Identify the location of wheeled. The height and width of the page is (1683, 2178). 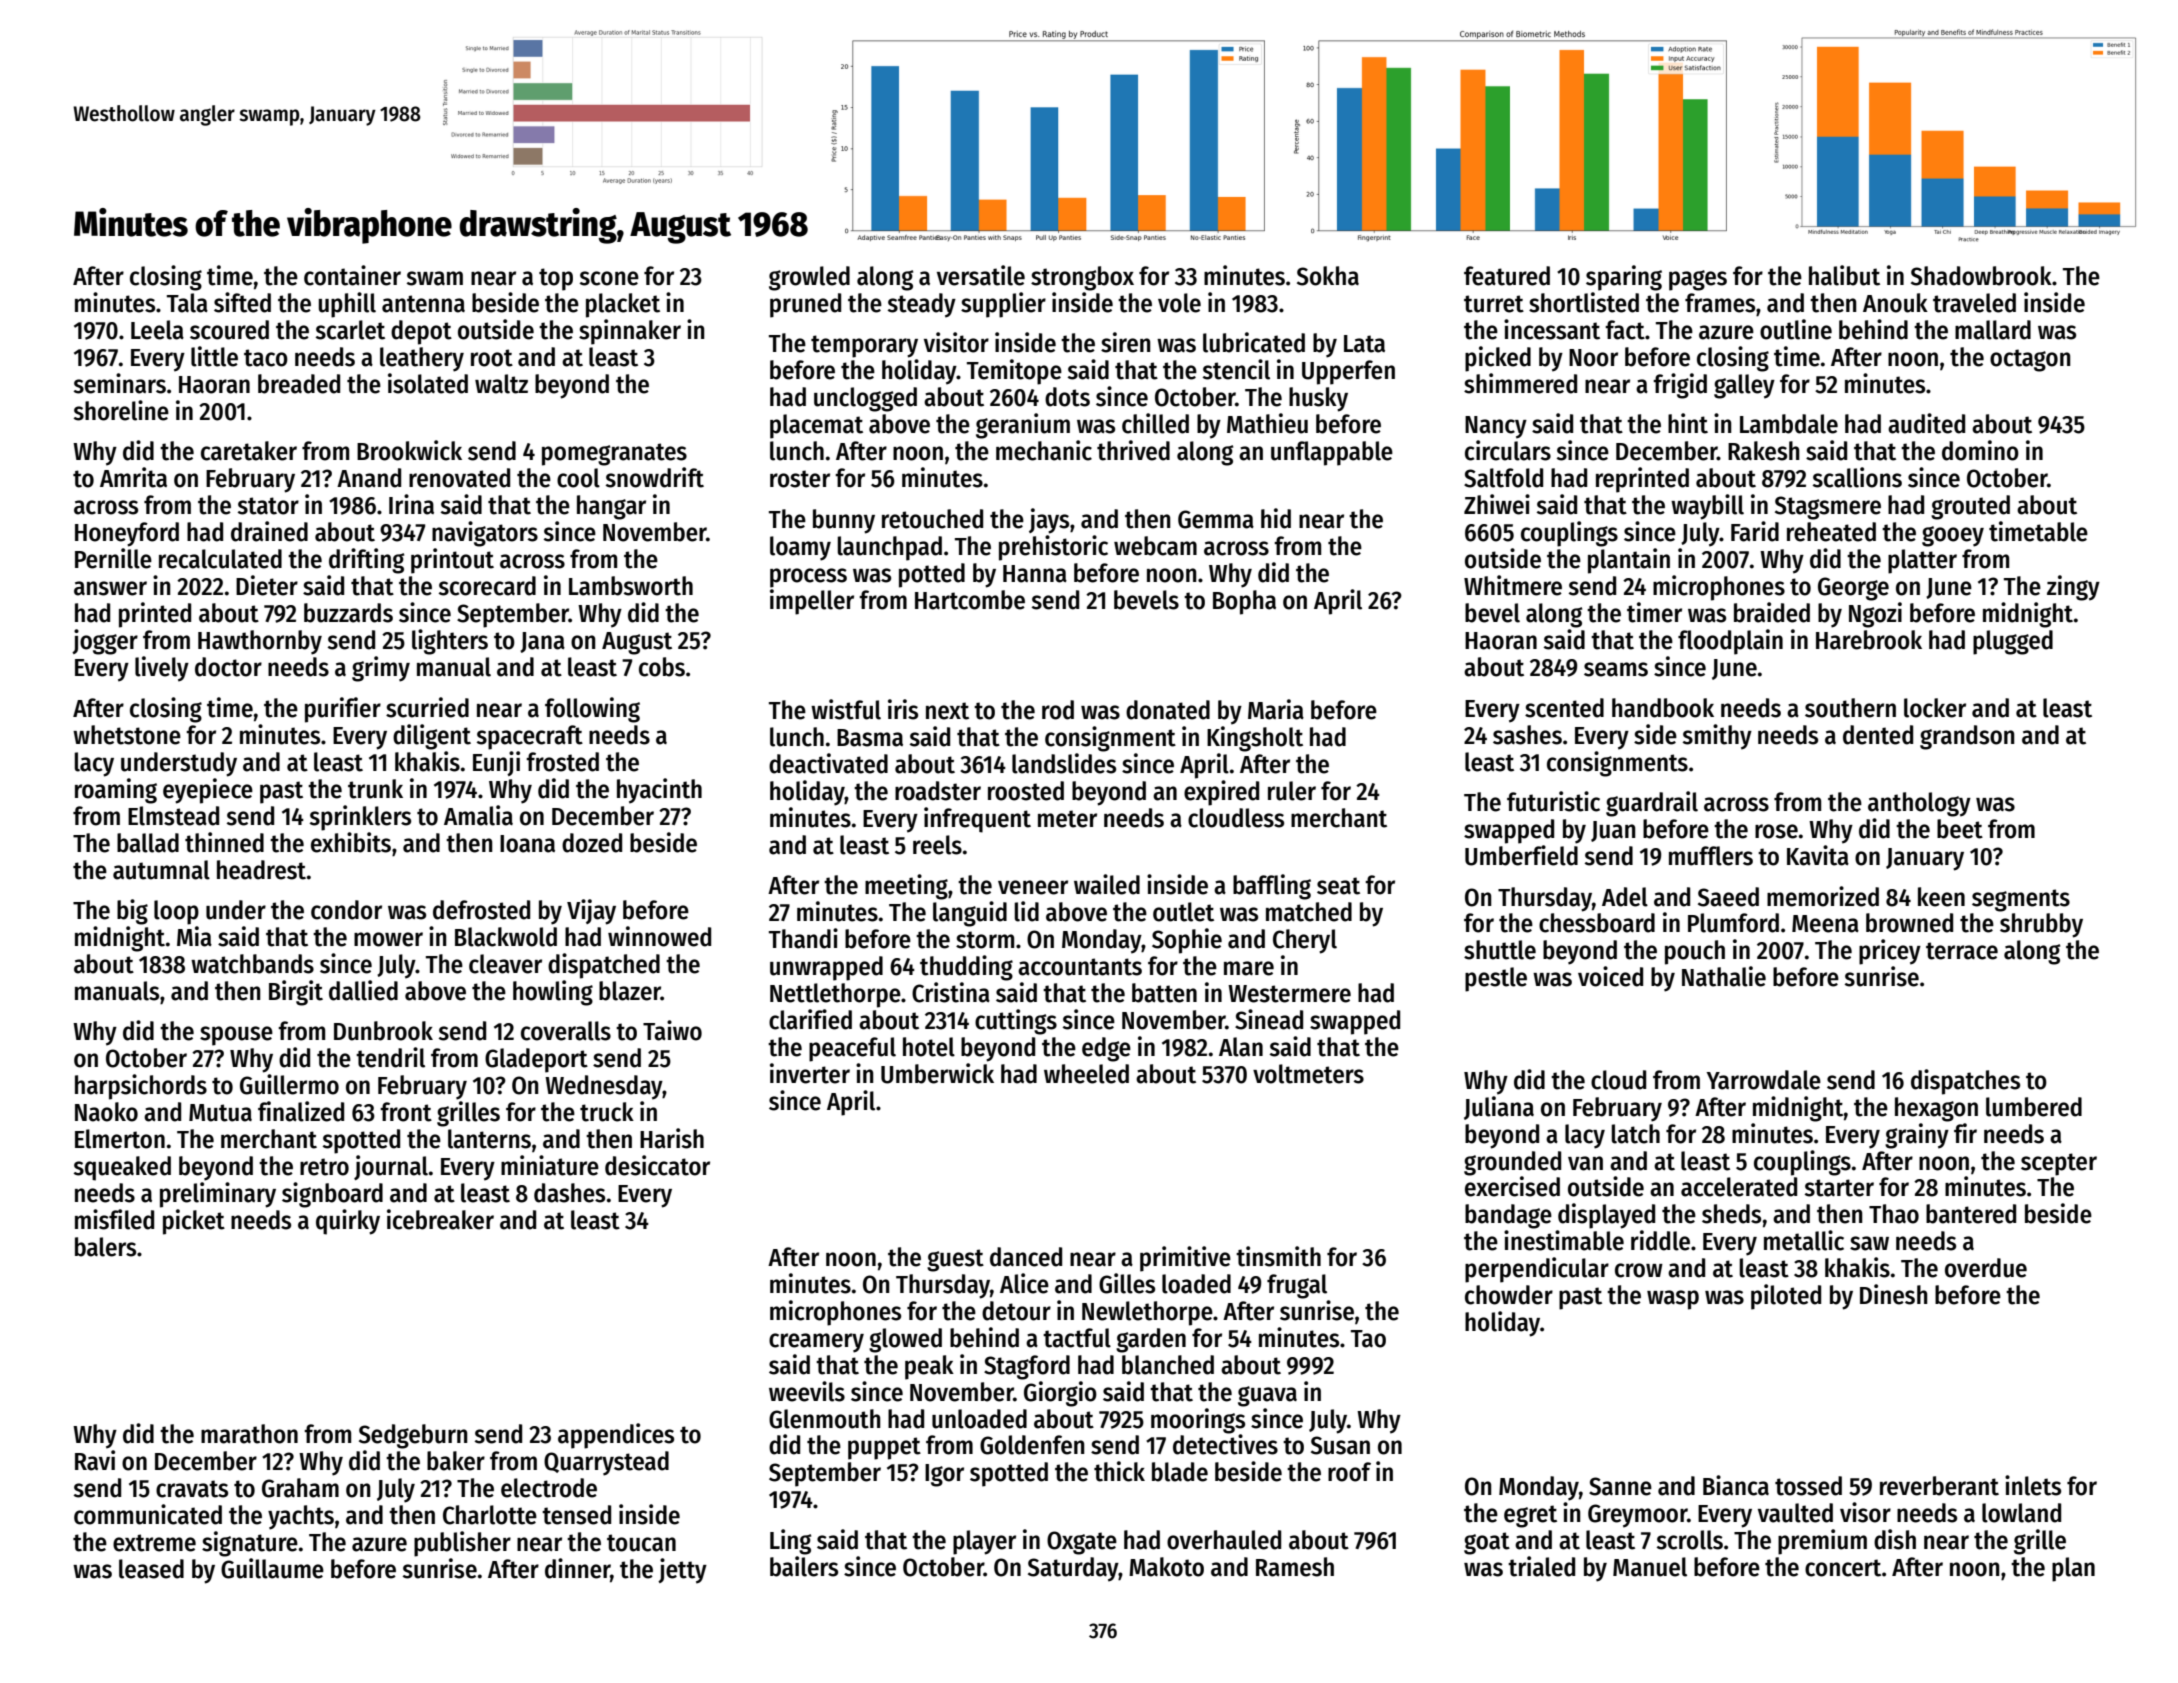
(1086, 1074).
